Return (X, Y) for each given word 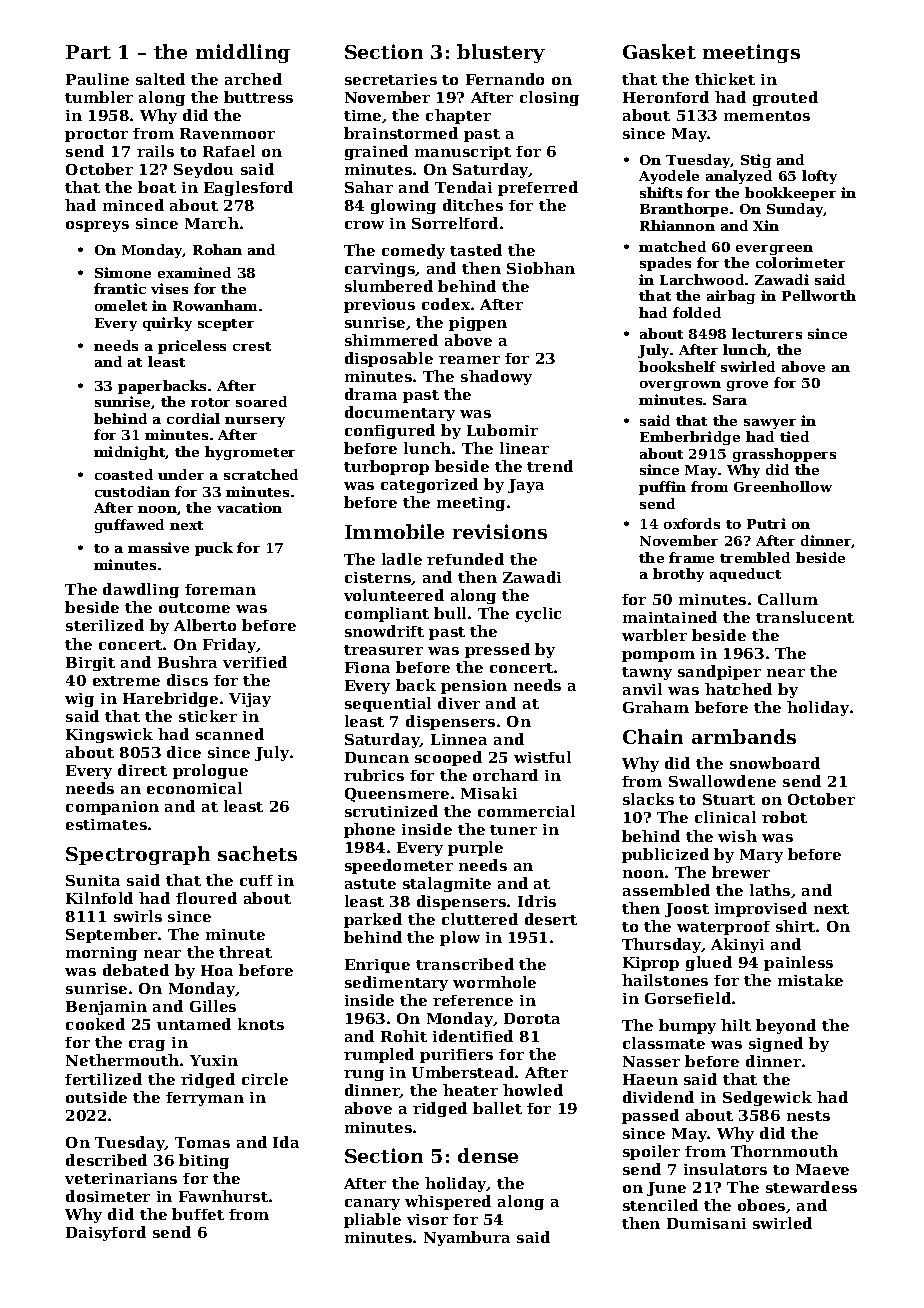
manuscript (463, 153)
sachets (257, 853)
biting (204, 1161)
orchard (505, 775)
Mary (761, 856)
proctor (96, 135)
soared (261, 401)
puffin (662, 488)
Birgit (90, 664)
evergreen (774, 250)
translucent (805, 617)
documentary (400, 413)
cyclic (538, 614)
